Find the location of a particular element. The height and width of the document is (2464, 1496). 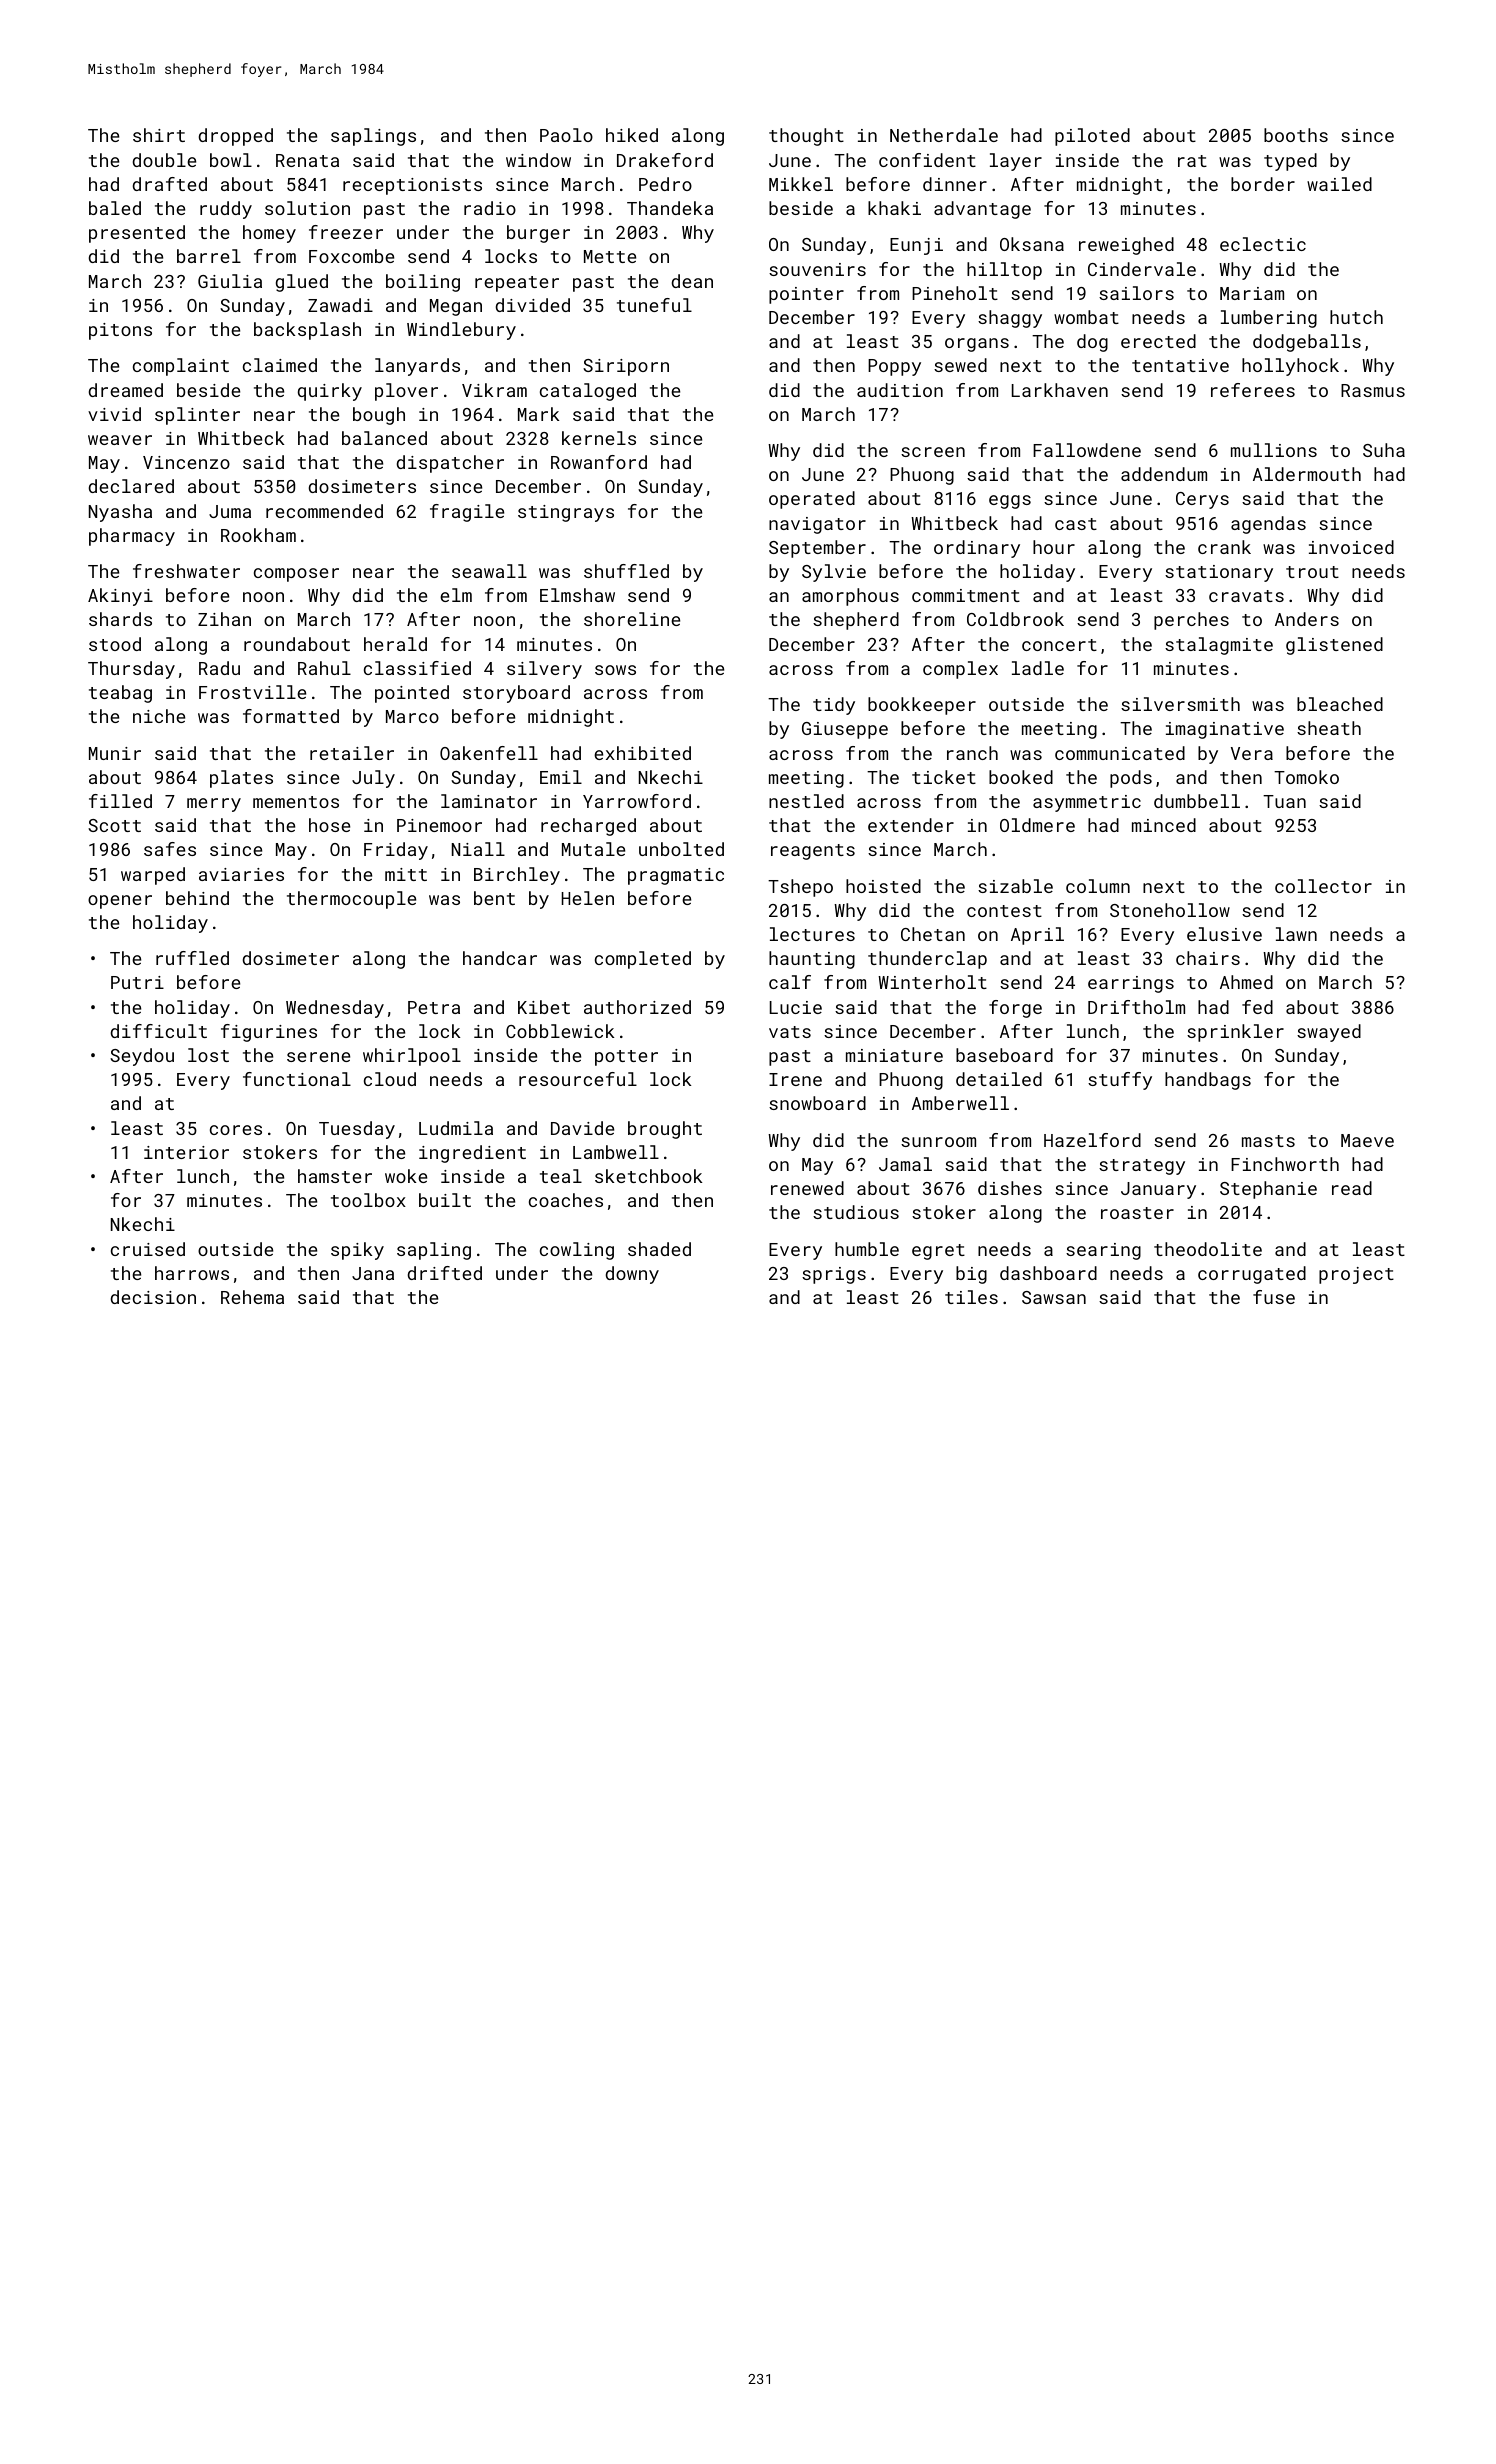

reagents is located at coordinates (813, 852).
